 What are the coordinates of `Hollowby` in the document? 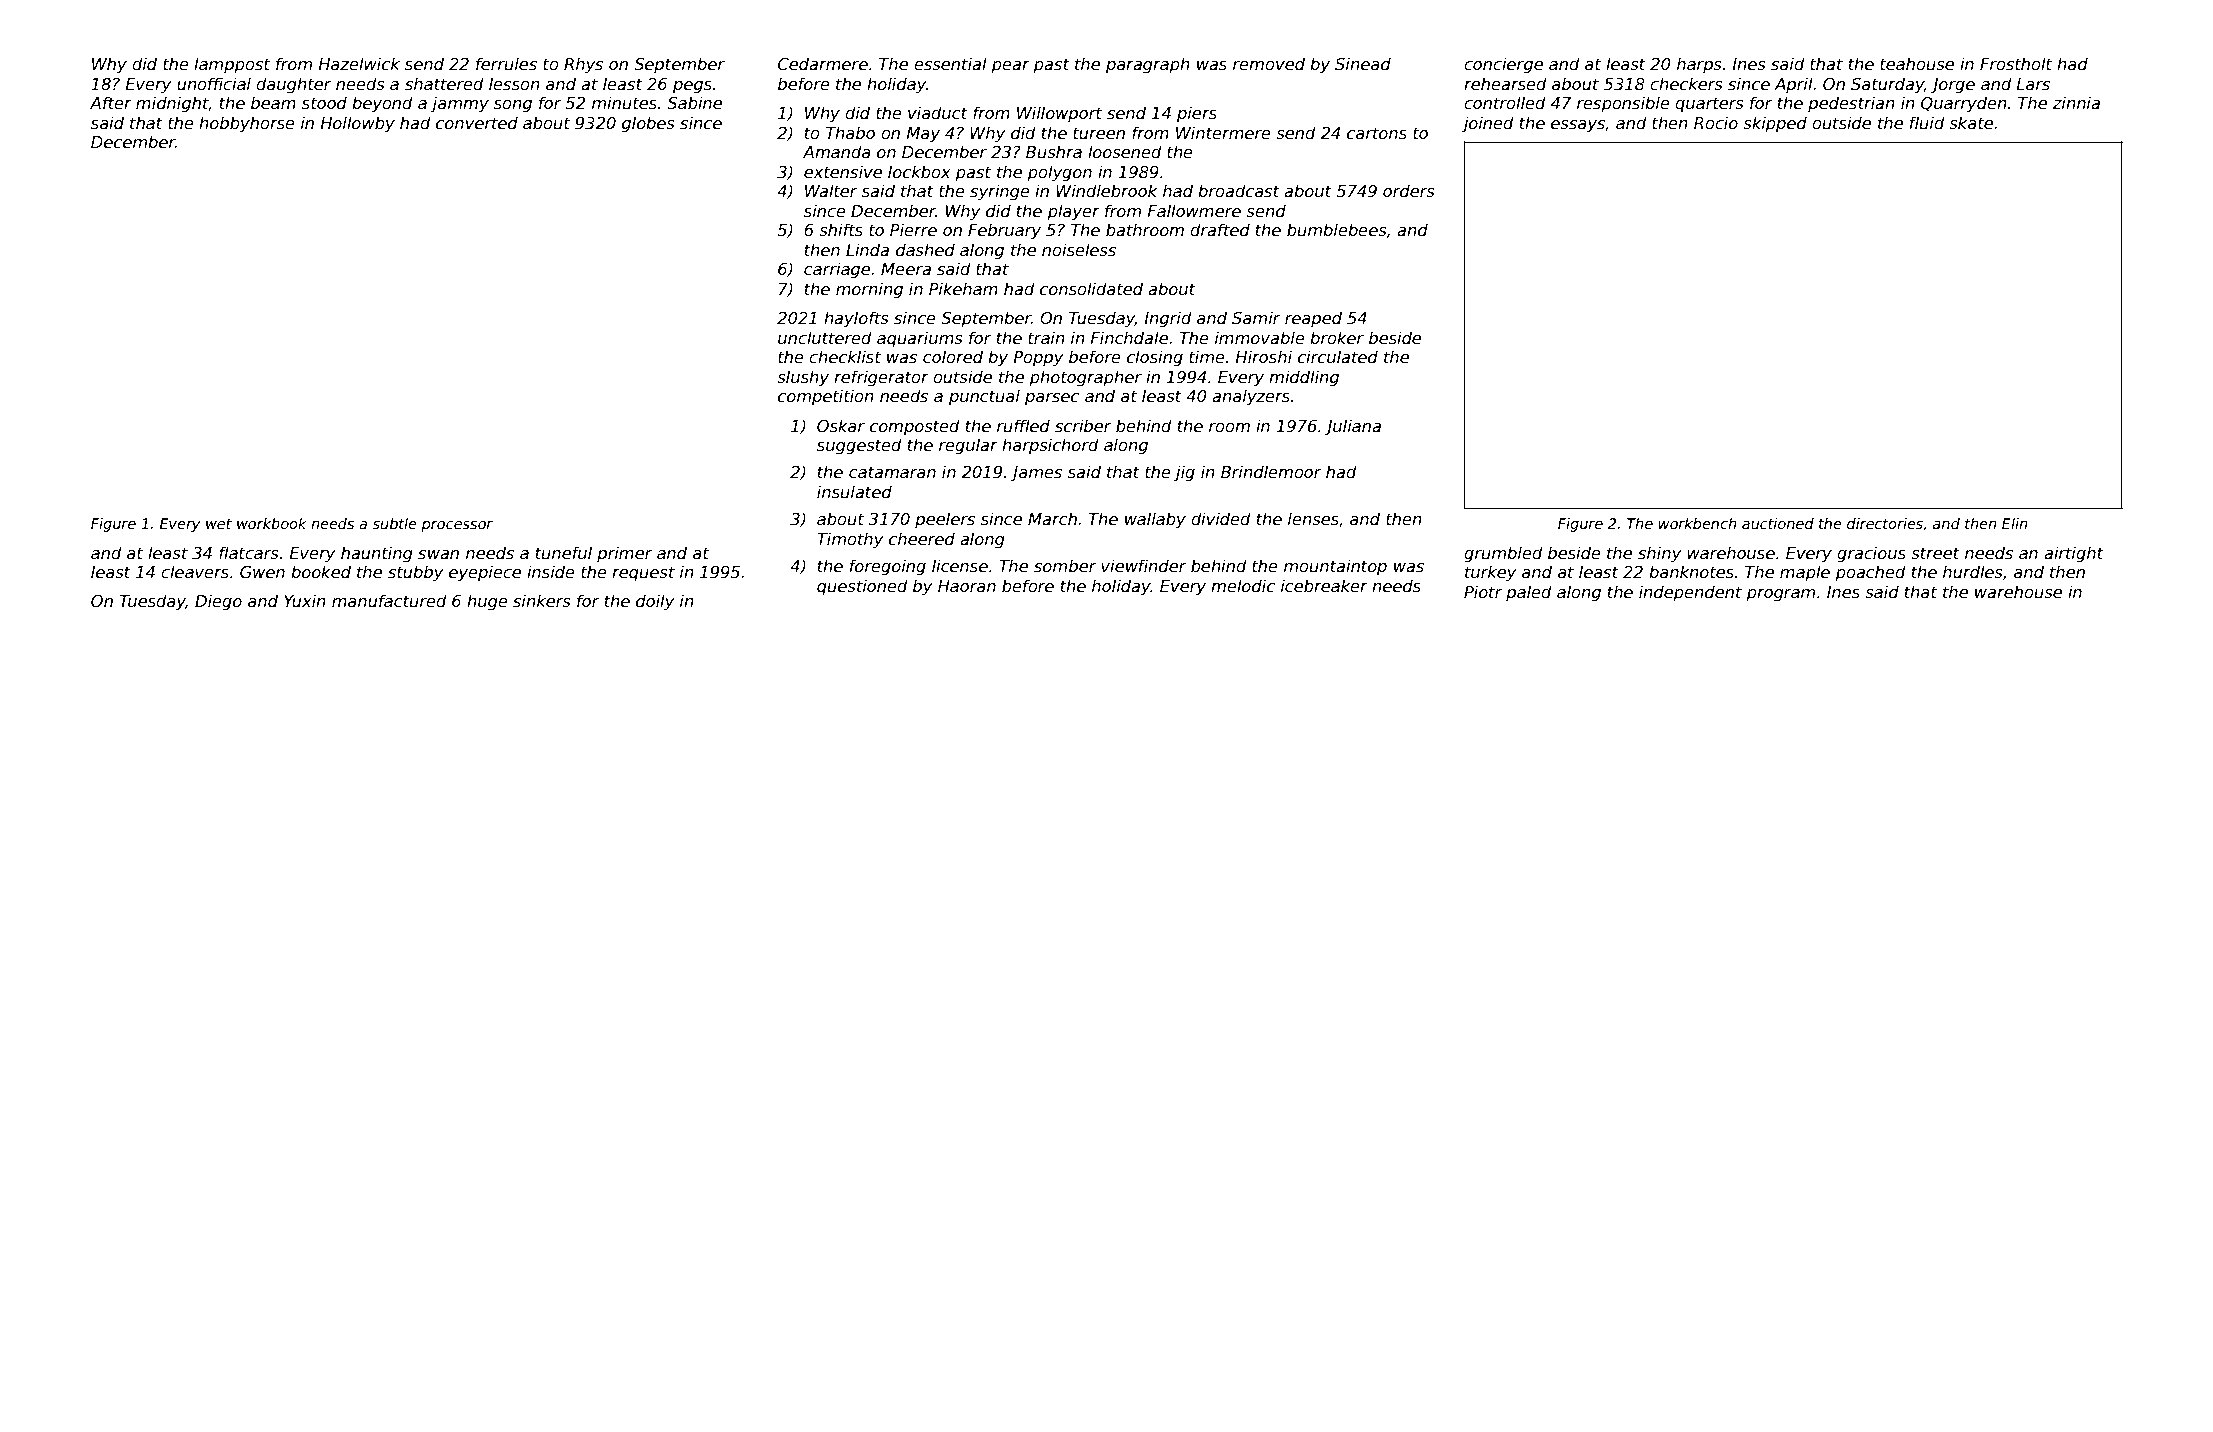 It's located at (358, 124).
